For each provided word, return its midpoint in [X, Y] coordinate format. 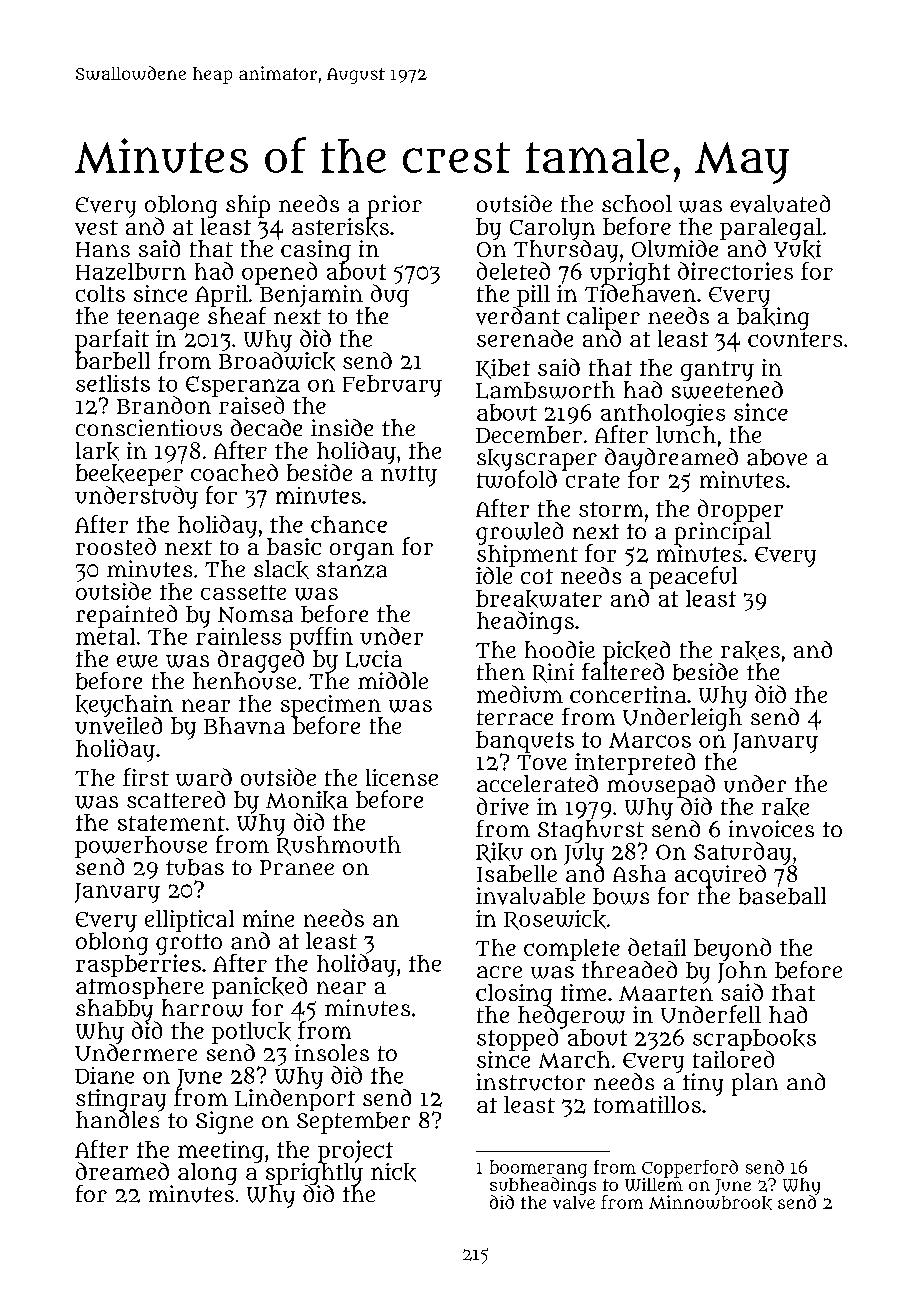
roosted [116, 546]
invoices [771, 829]
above [777, 457]
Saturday [742, 853]
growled [519, 533]
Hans [103, 249]
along [207, 1174]
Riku [499, 852]
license [402, 777]
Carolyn [552, 229]
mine [268, 918]
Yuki [797, 249]
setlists [113, 383]
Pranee [297, 867]
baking [773, 318]
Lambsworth [545, 390]
